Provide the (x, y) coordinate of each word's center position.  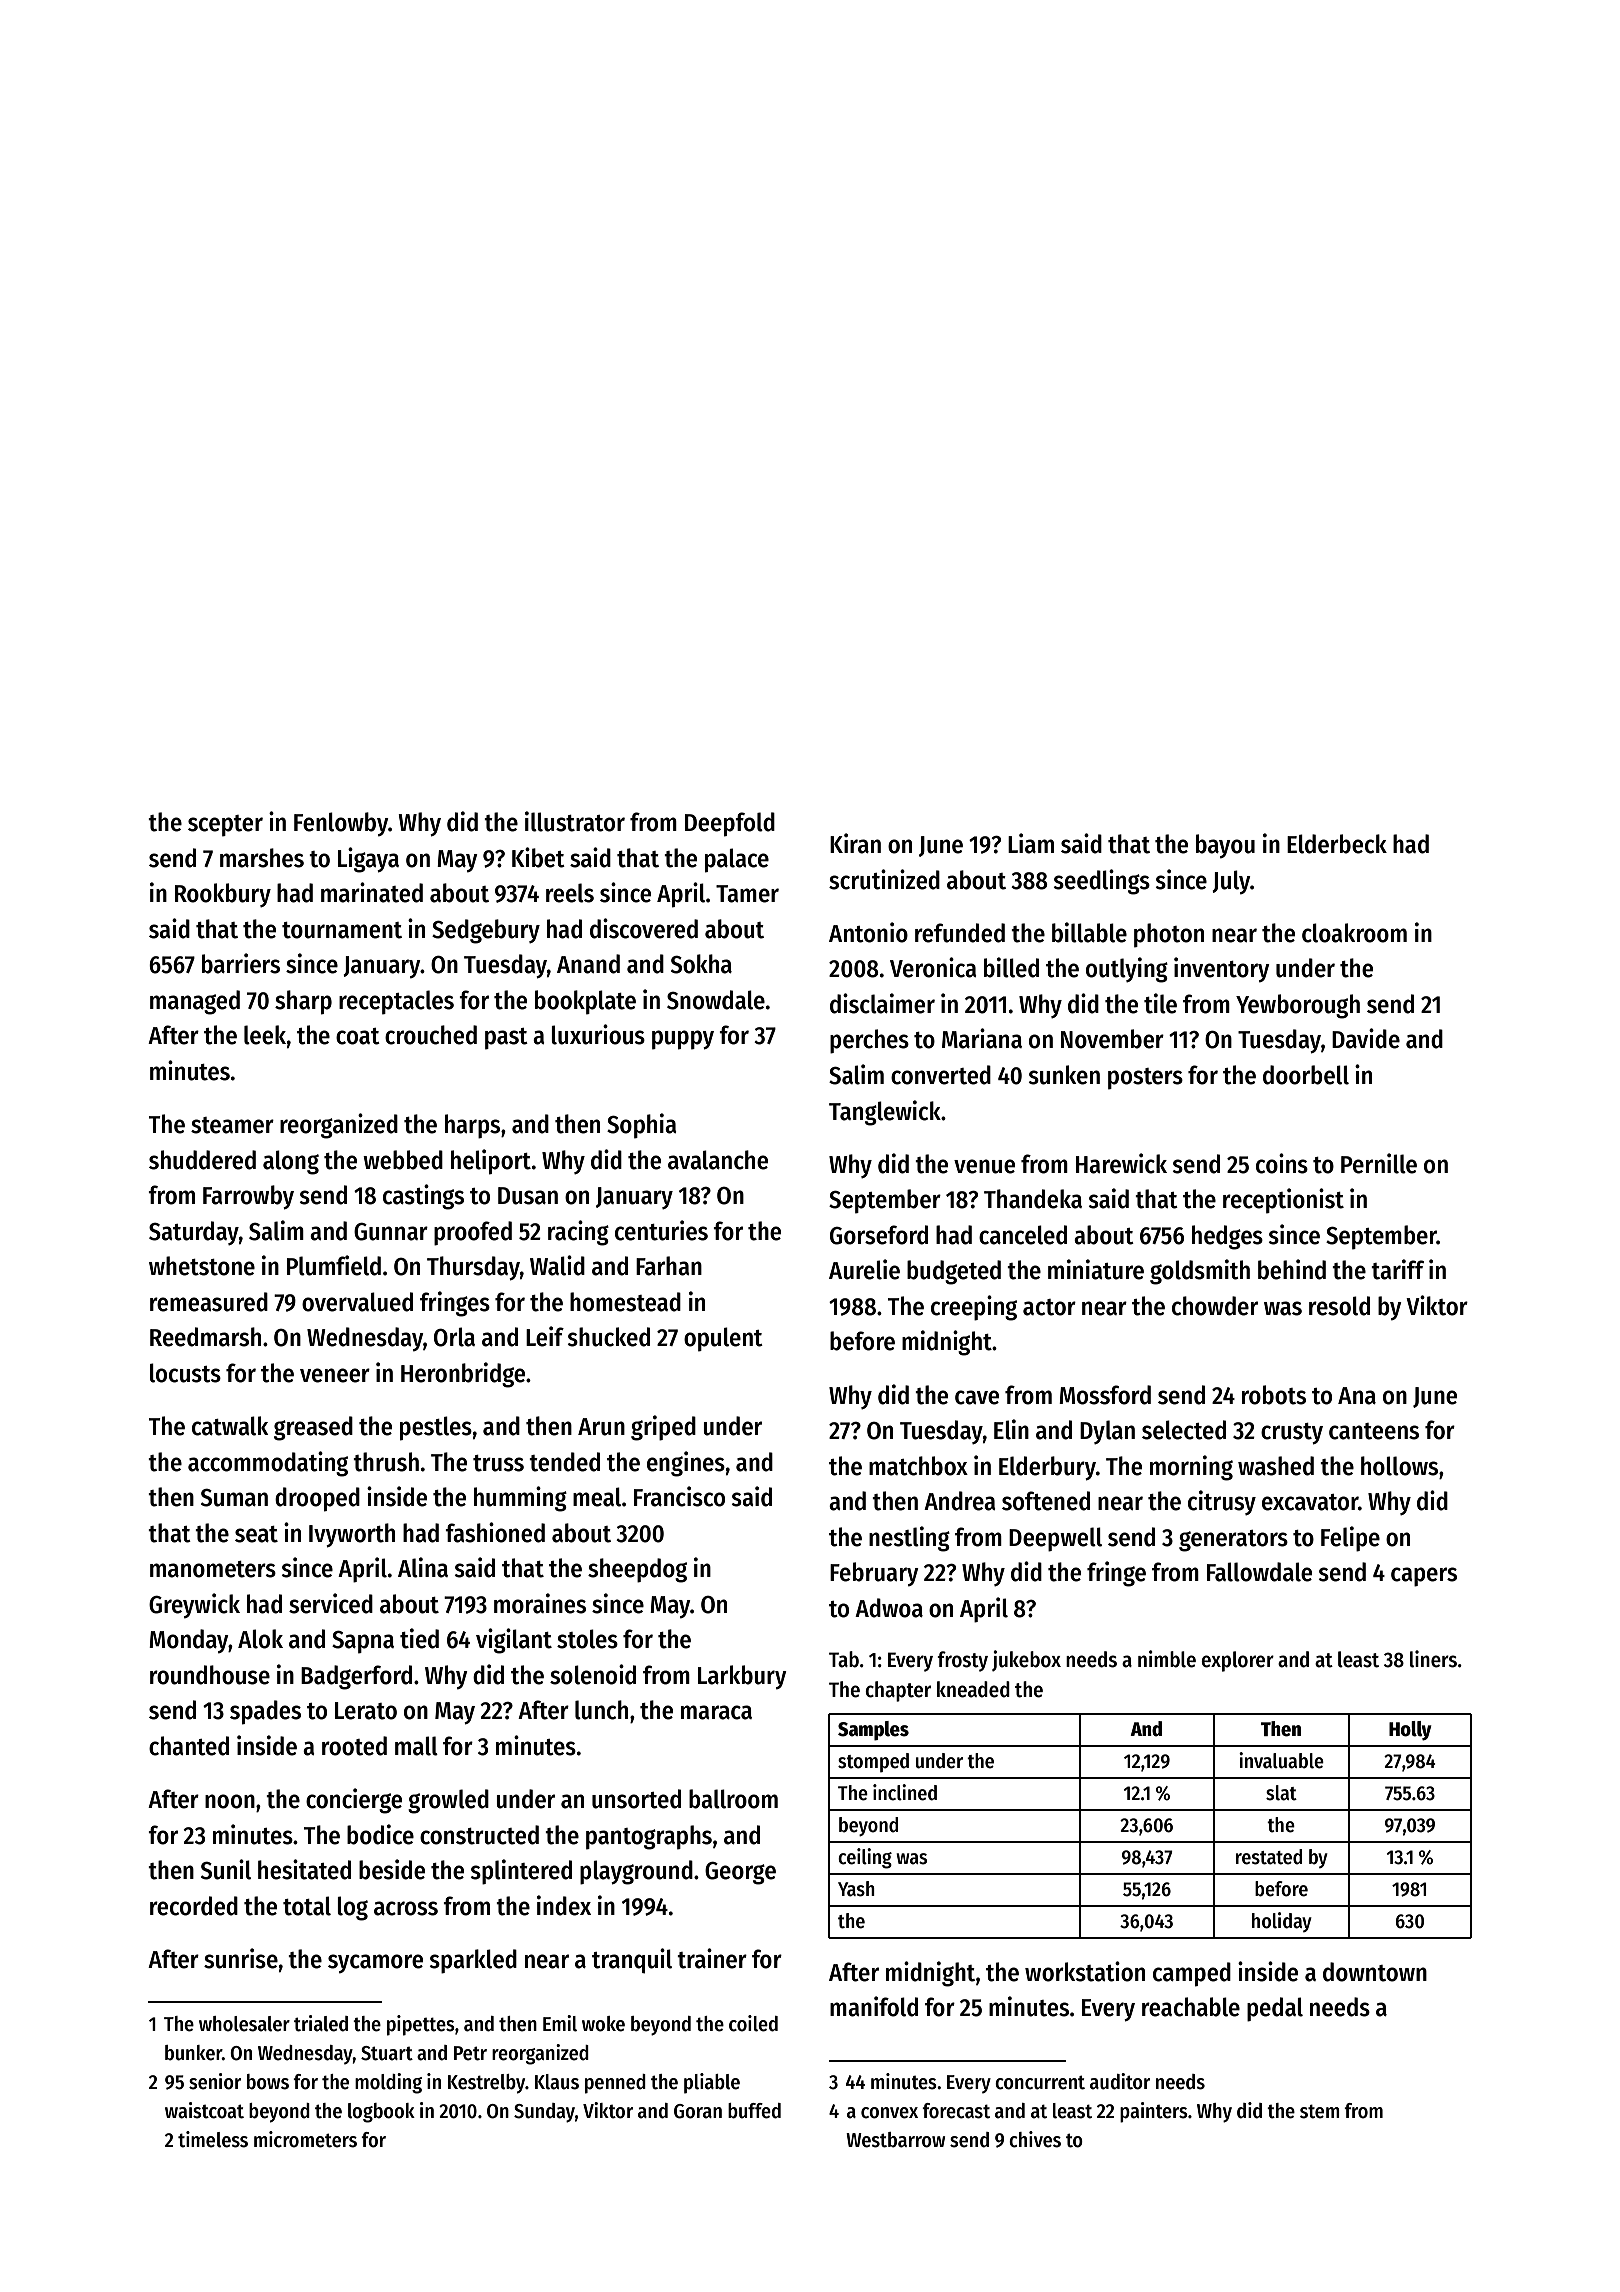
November (1112, 1039)
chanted (189, 1746)
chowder (1215, 1306)
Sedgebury (486, 931)
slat (1281, 1793)
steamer (232, 1125)
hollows (1399, 1466)
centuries (661, 1230)
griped (663, 1428)
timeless (213, 2139)
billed (1011, 967)
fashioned (495, 1532)
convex (889, 2113)
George (740, 1873)
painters (1154, 2112)
